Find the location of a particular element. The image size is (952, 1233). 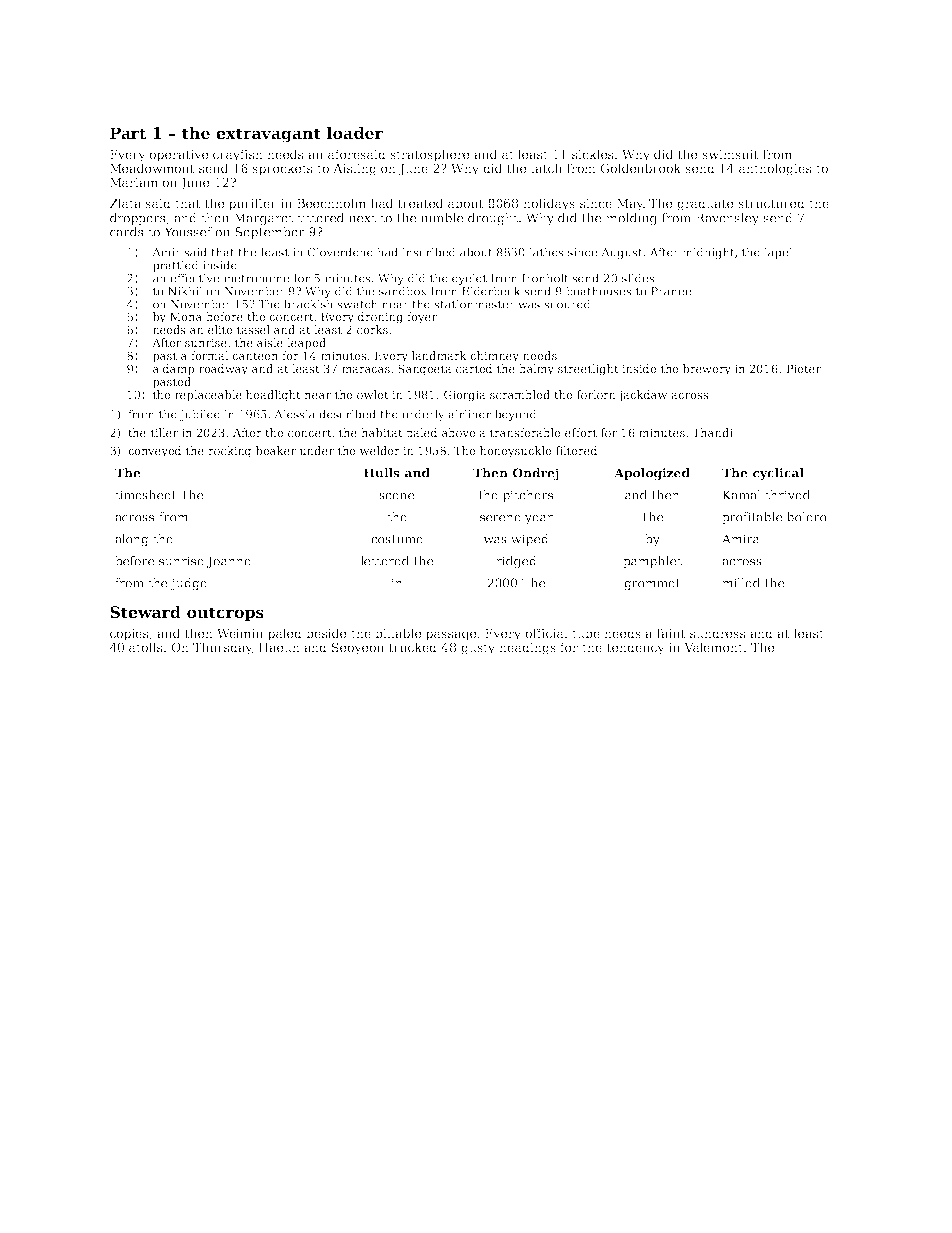

honeysuckle is located at coordinates (515, 452).
